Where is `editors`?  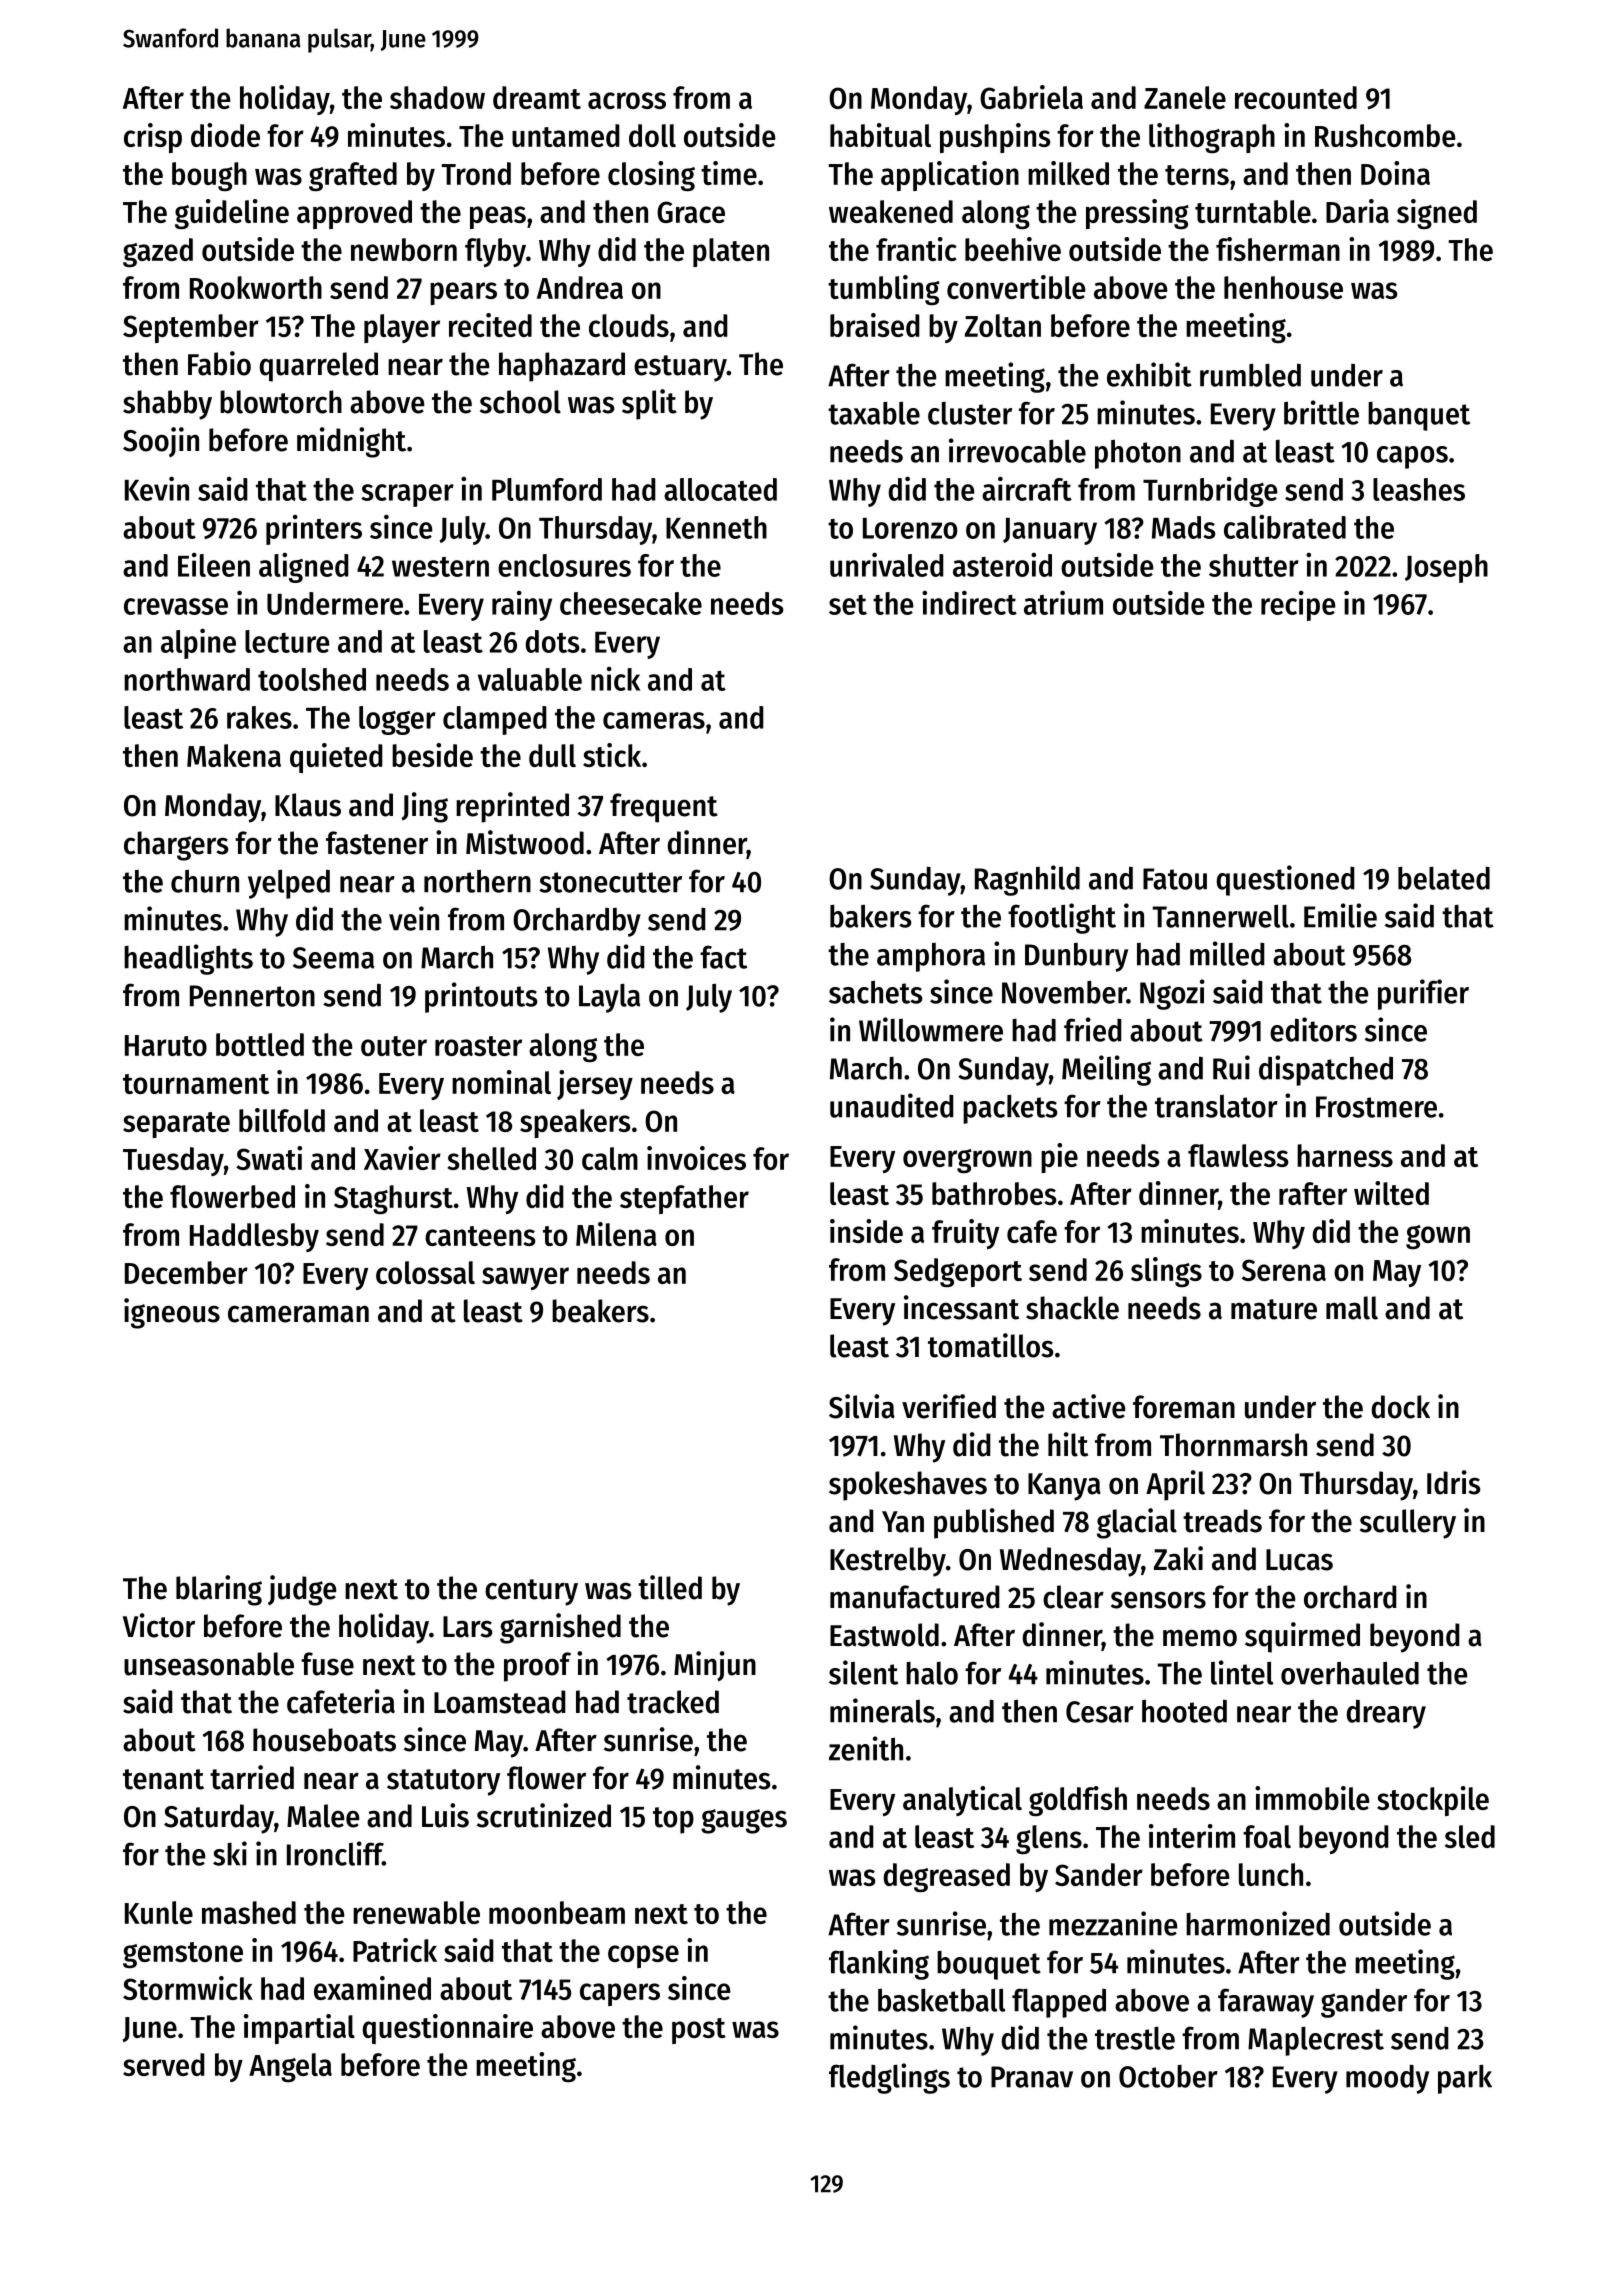
editors is located at coordinates (1313, 1029).
